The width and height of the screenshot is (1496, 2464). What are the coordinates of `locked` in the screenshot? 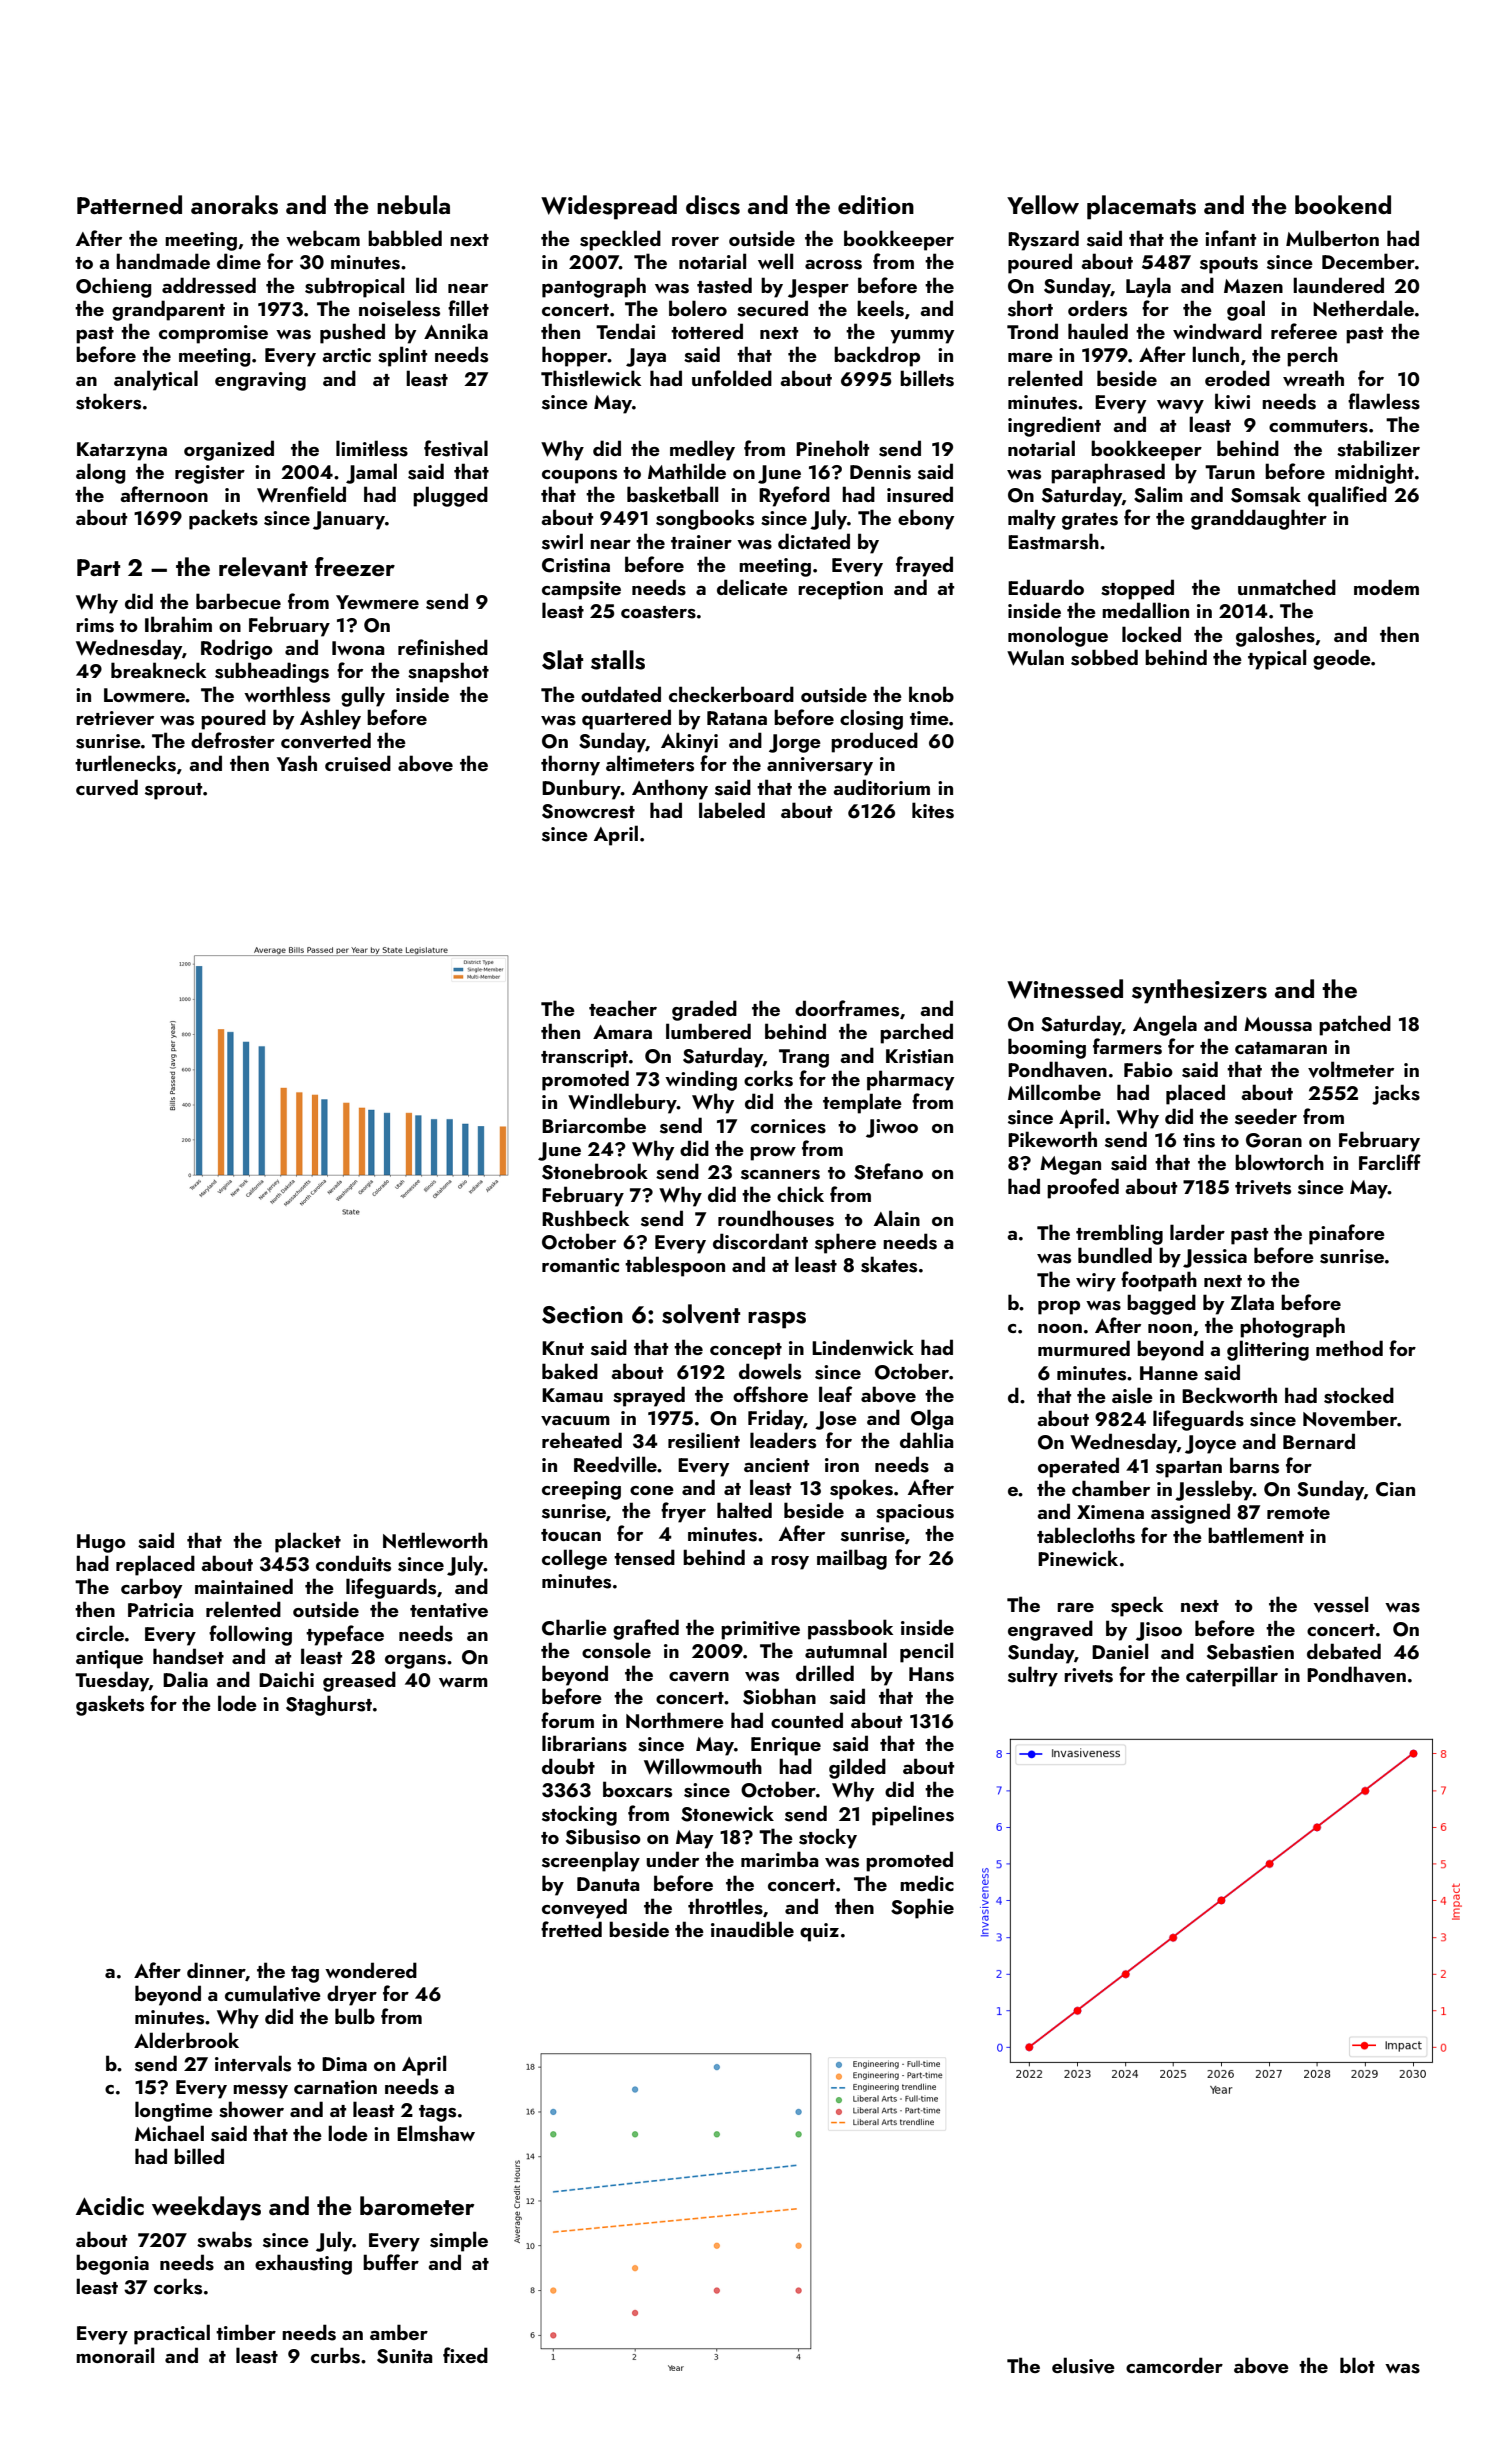 It's located at (1151, 634).
